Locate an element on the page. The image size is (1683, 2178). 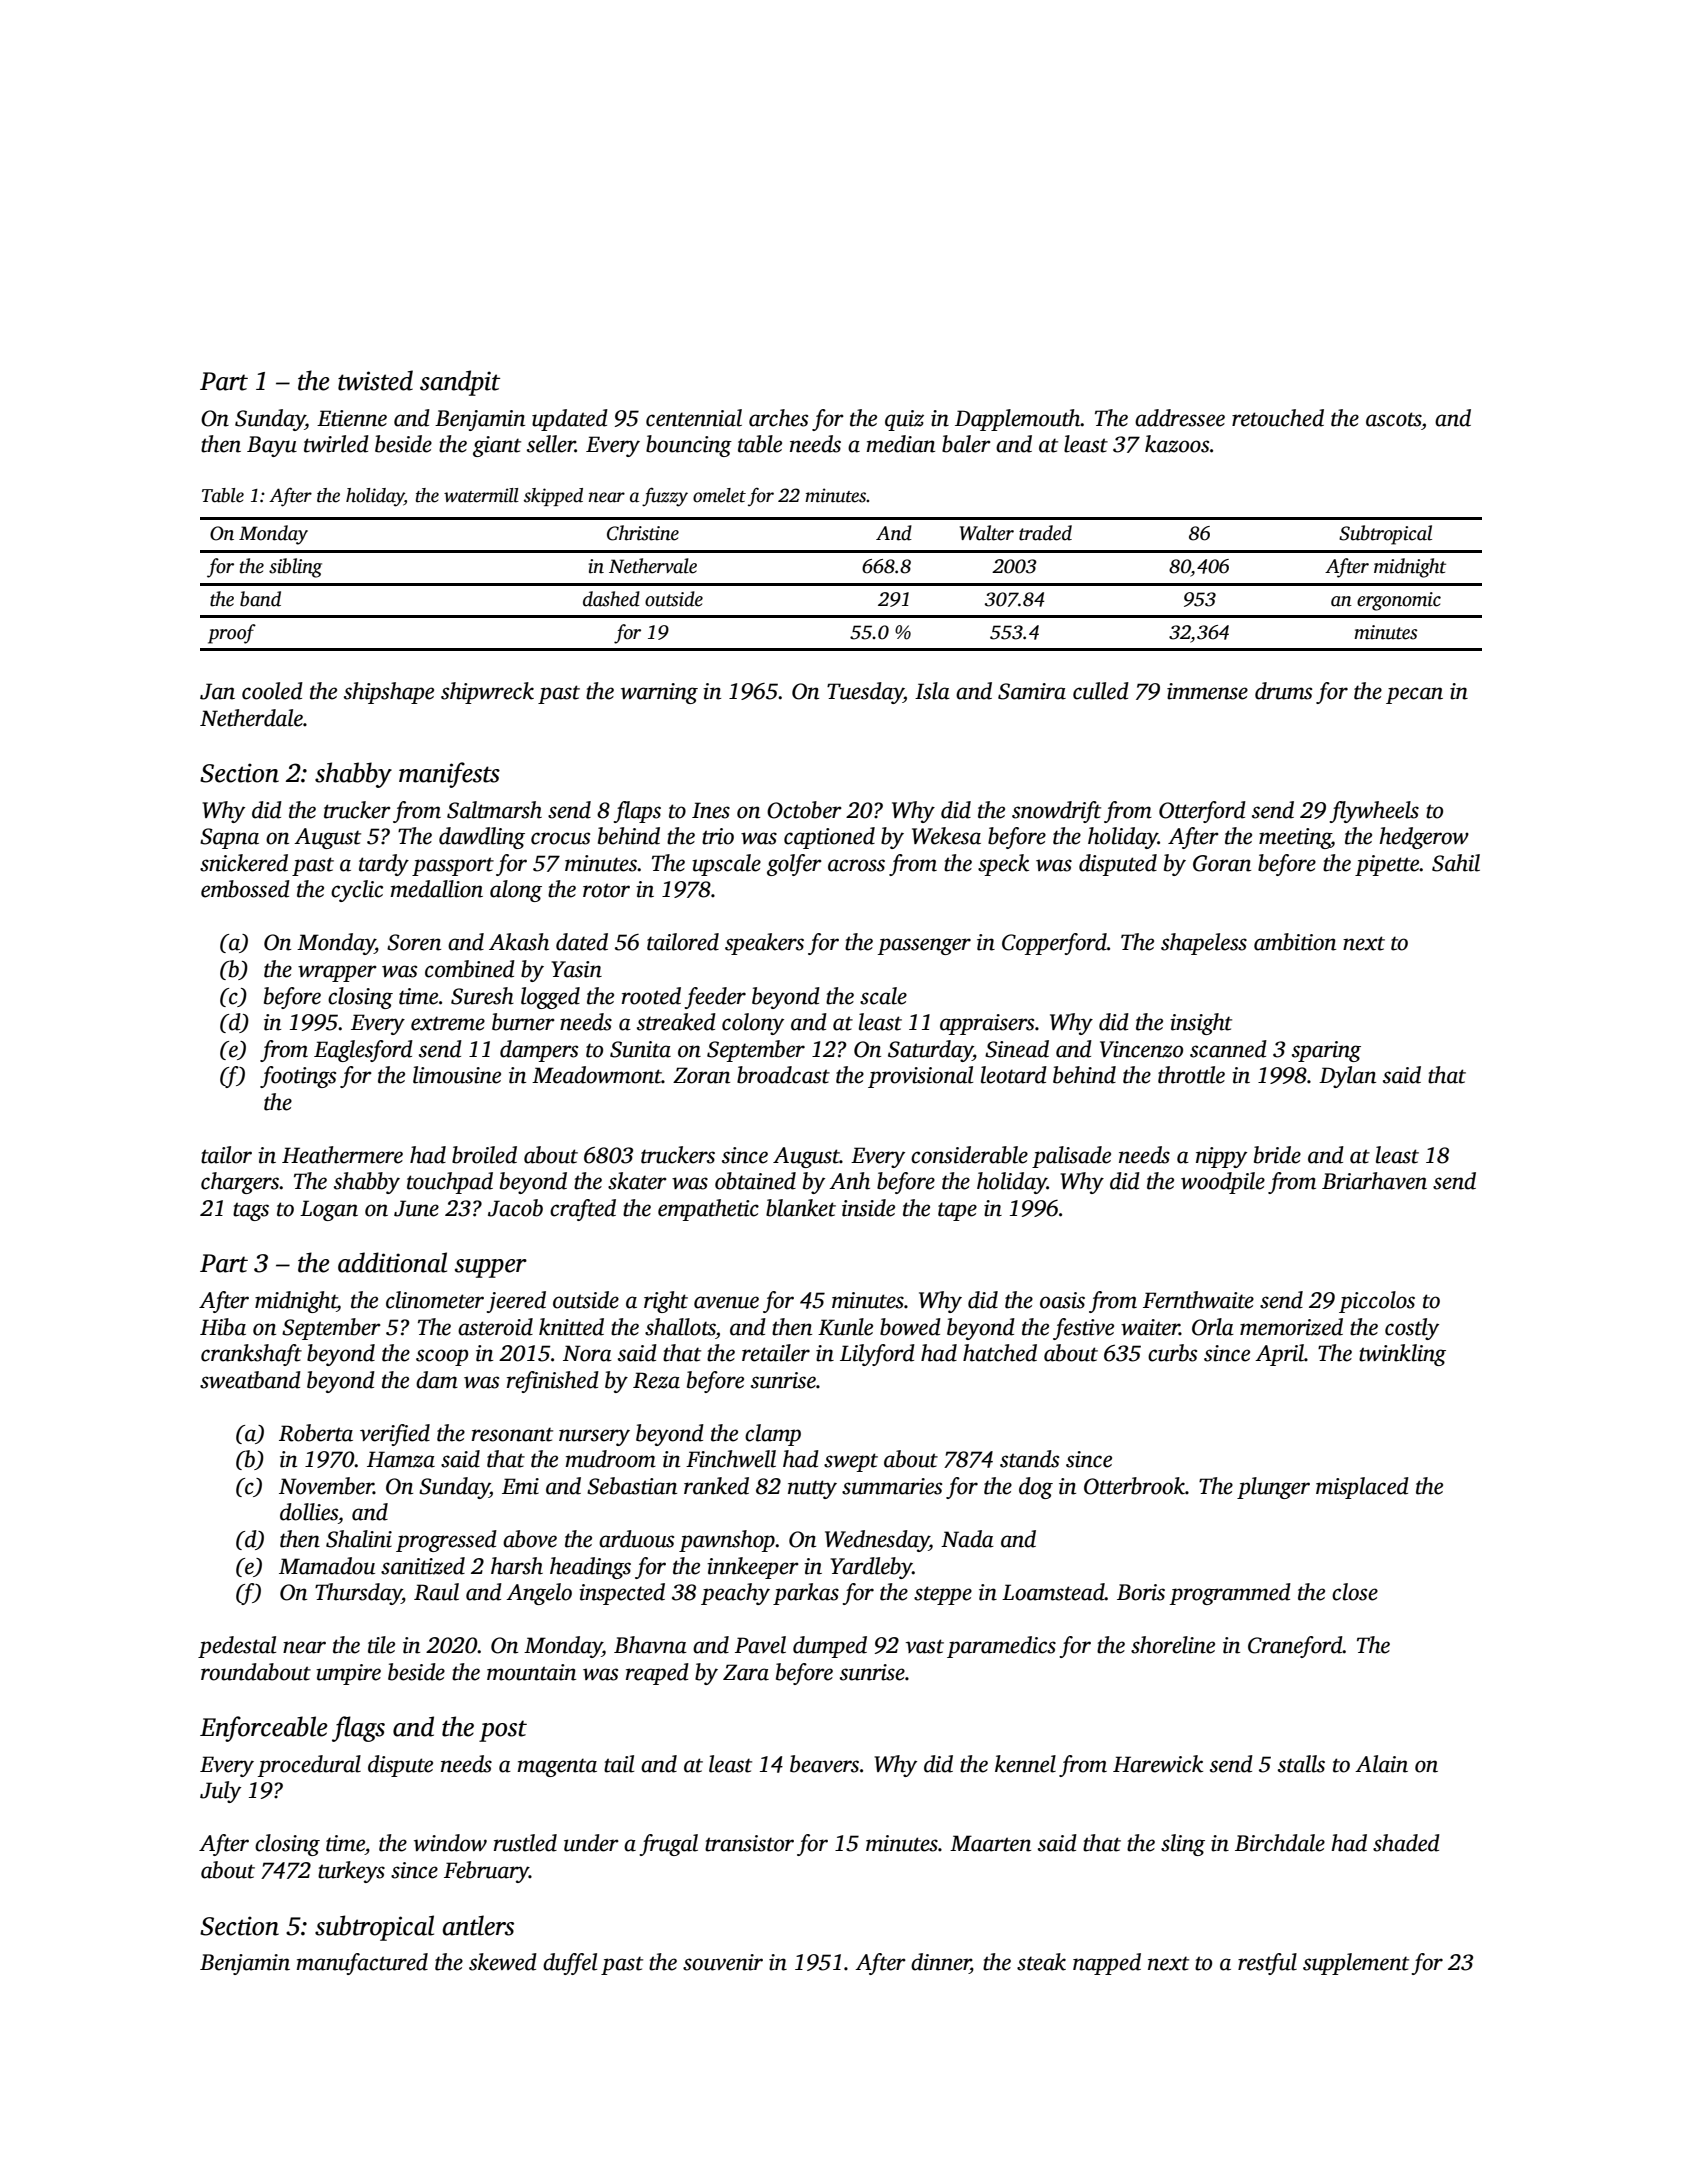
tags is located at coordinates (251, 1211).
